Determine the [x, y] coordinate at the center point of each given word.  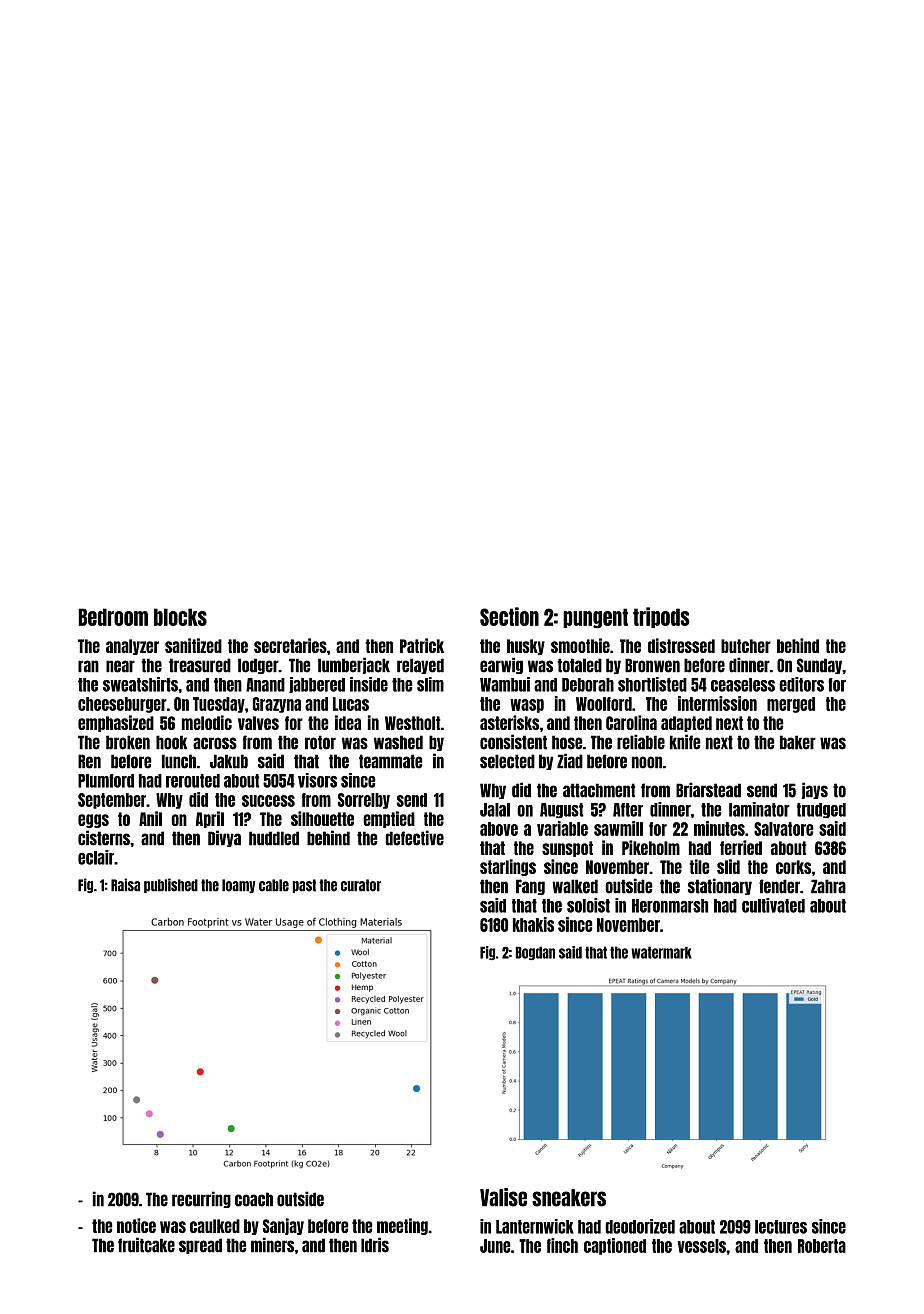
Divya [224, 838]
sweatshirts [140, 684]
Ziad [570, 761]
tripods [661, 617]
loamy [239, 886]
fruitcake [146, 1245]
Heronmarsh [670, 906]
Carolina [631, 722]
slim [430, 684]
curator [361, 885]
